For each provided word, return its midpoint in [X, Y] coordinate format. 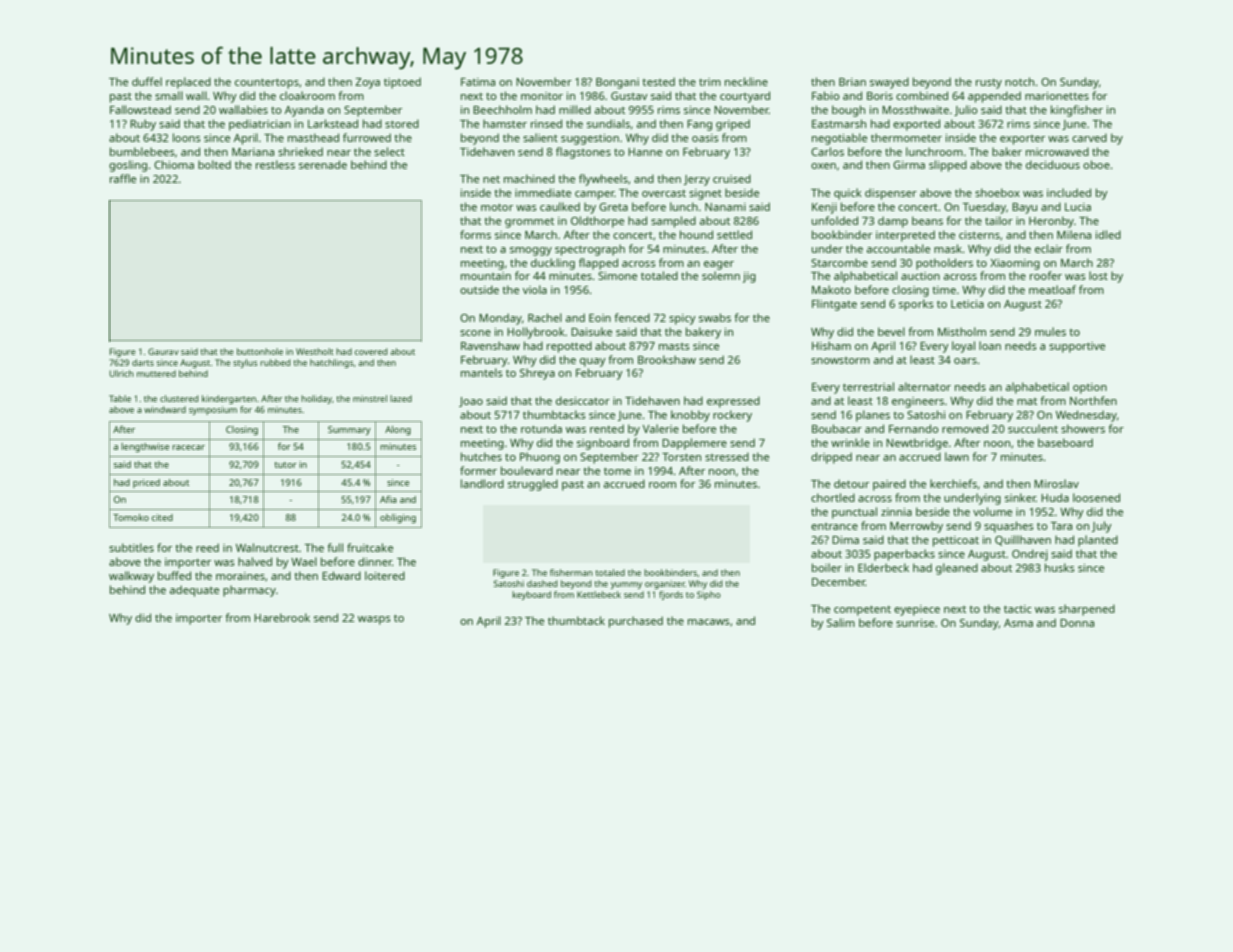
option [1090, 388]
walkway [131, 577]
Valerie [661, 428]
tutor [285, 465]
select [389, 151]
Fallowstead [140, 109]
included [1069, 192]
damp [893, 222]
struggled [533, 485]
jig [749, 277]
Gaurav [163, 351]
